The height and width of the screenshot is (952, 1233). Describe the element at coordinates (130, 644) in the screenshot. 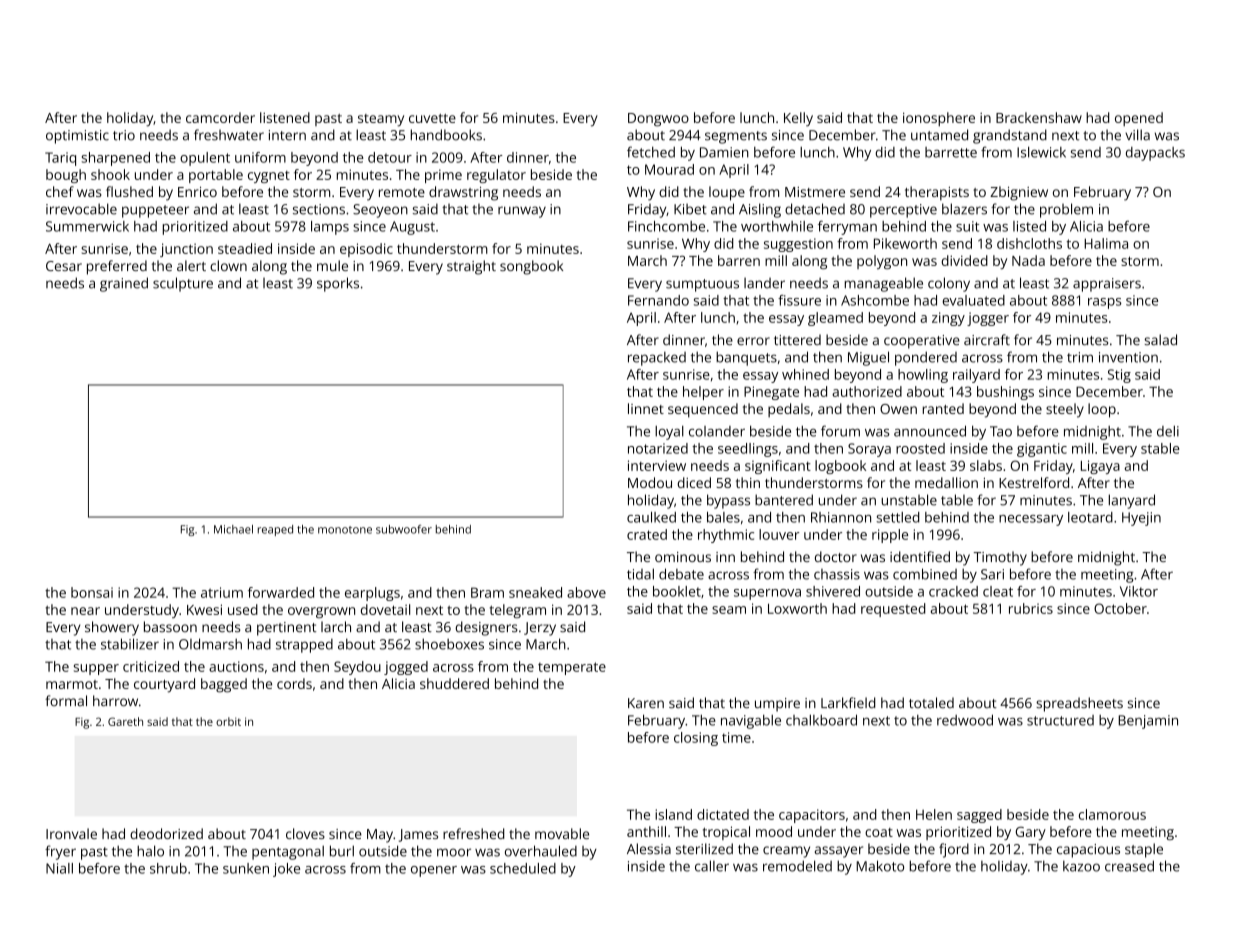

I see `stabilizer` at that location.
